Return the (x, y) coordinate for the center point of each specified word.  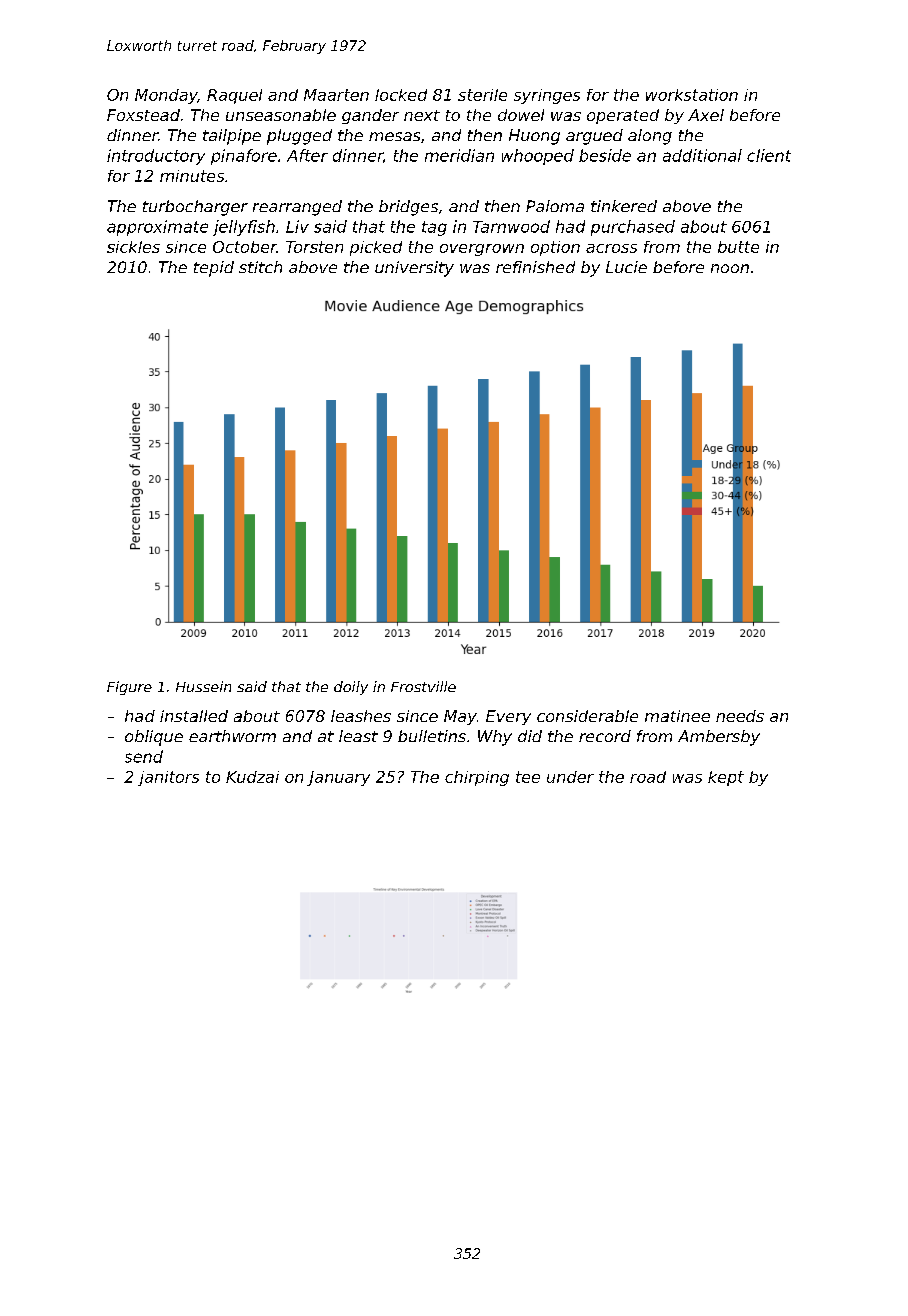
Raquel (234, 96)
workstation (692, 95)
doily (351, 688)
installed (194, 716)
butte (738, 247)
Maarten (336, 95)
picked (376, 248)
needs (740, 716)
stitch (260, 267)
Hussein (203, 686)
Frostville (423, 686)
